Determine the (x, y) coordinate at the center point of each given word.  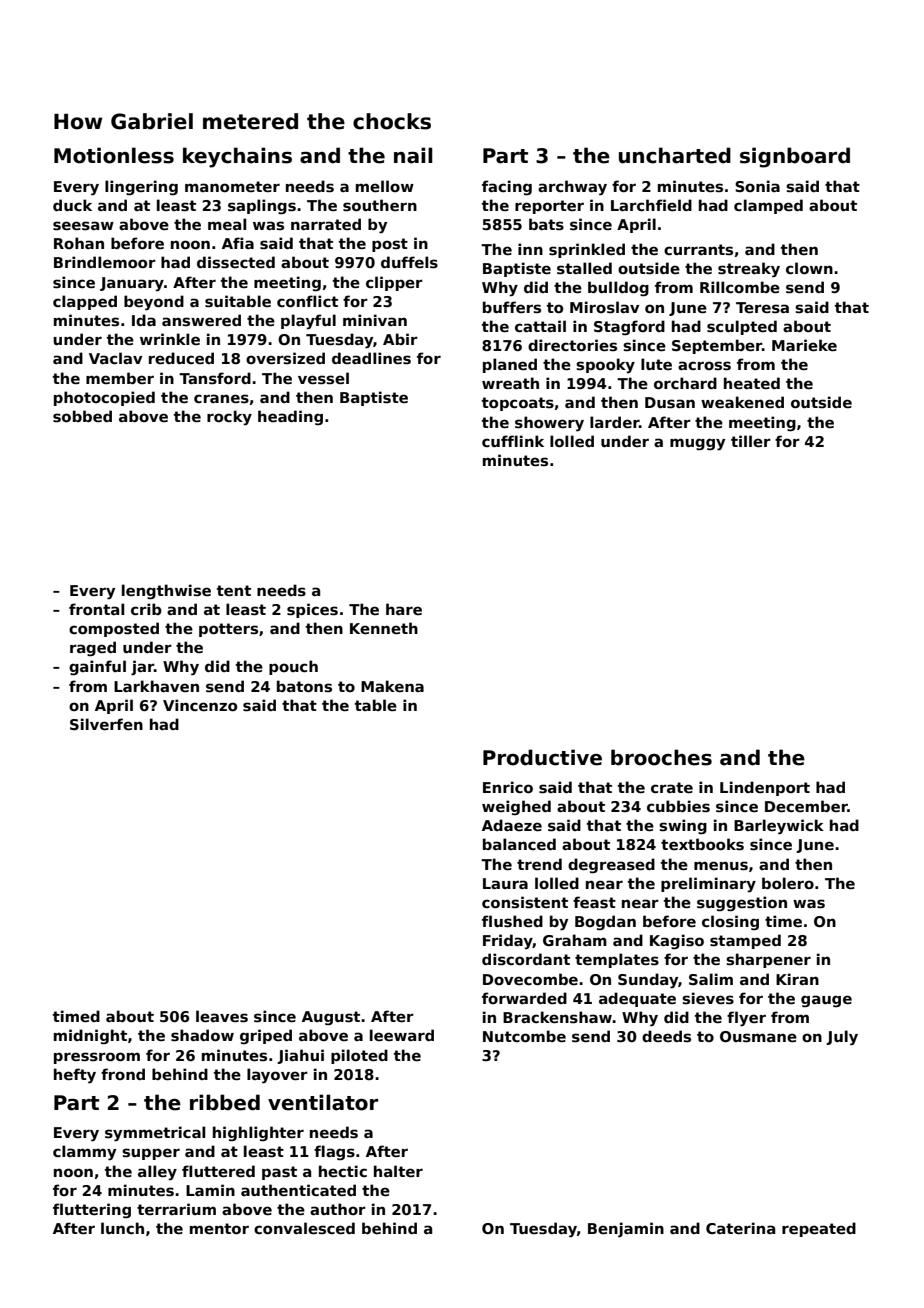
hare (404, 609)
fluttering (92, 1210)
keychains (237, 157)
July (842, 1038)
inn (530, 249)
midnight (90, 1036)
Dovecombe (530, 979)
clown (809, 268)
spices (312, 610)
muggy (697, 444)
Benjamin (626, 1229)
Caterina (740, 1228)
